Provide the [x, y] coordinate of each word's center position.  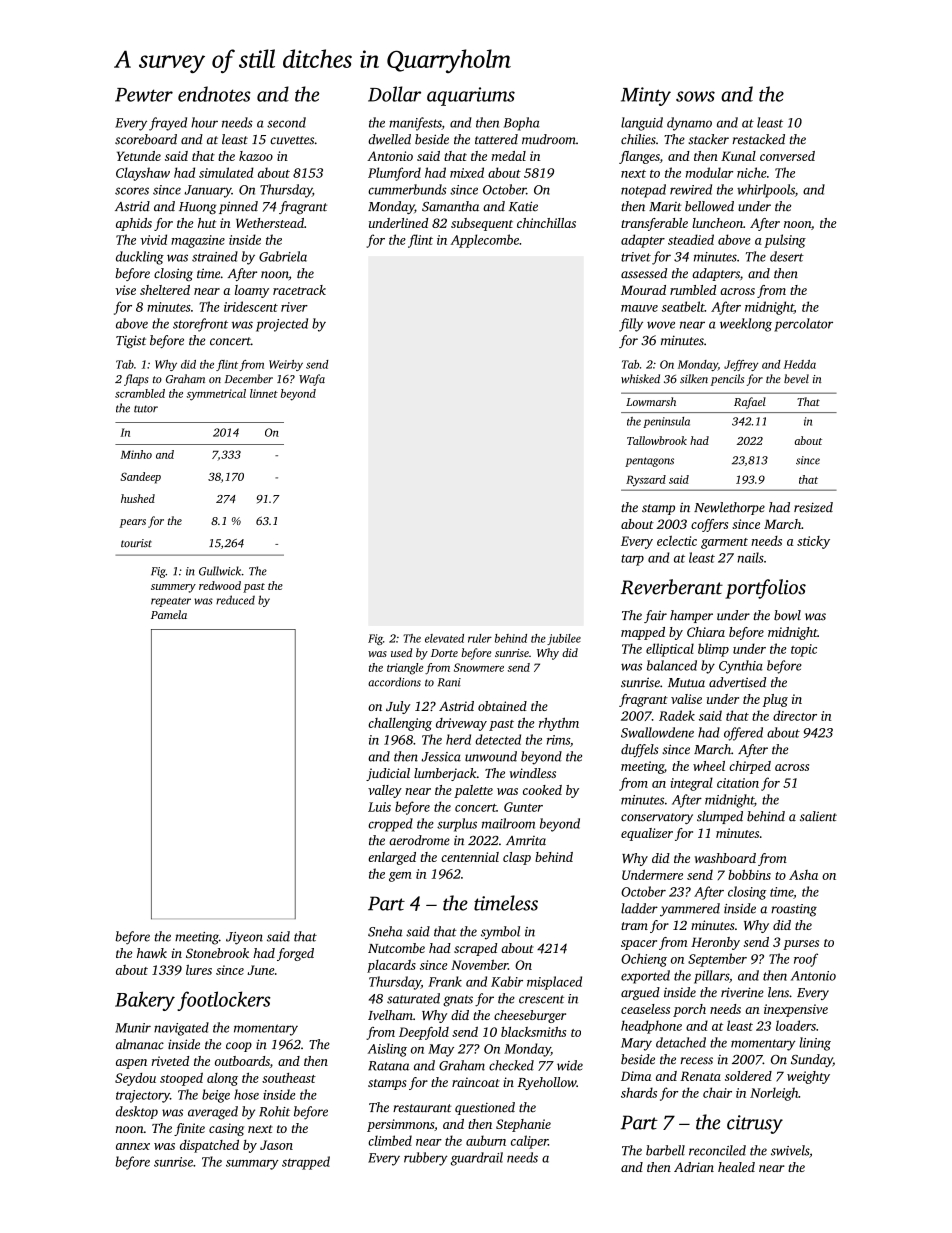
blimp [713, 650]
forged [295, 954]
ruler [480, 638]
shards [639, 1092]
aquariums [471, 96]
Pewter [144, 95]
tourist [136, 543]
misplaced [554, 983]
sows [695, 96]
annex [133, 1146]
